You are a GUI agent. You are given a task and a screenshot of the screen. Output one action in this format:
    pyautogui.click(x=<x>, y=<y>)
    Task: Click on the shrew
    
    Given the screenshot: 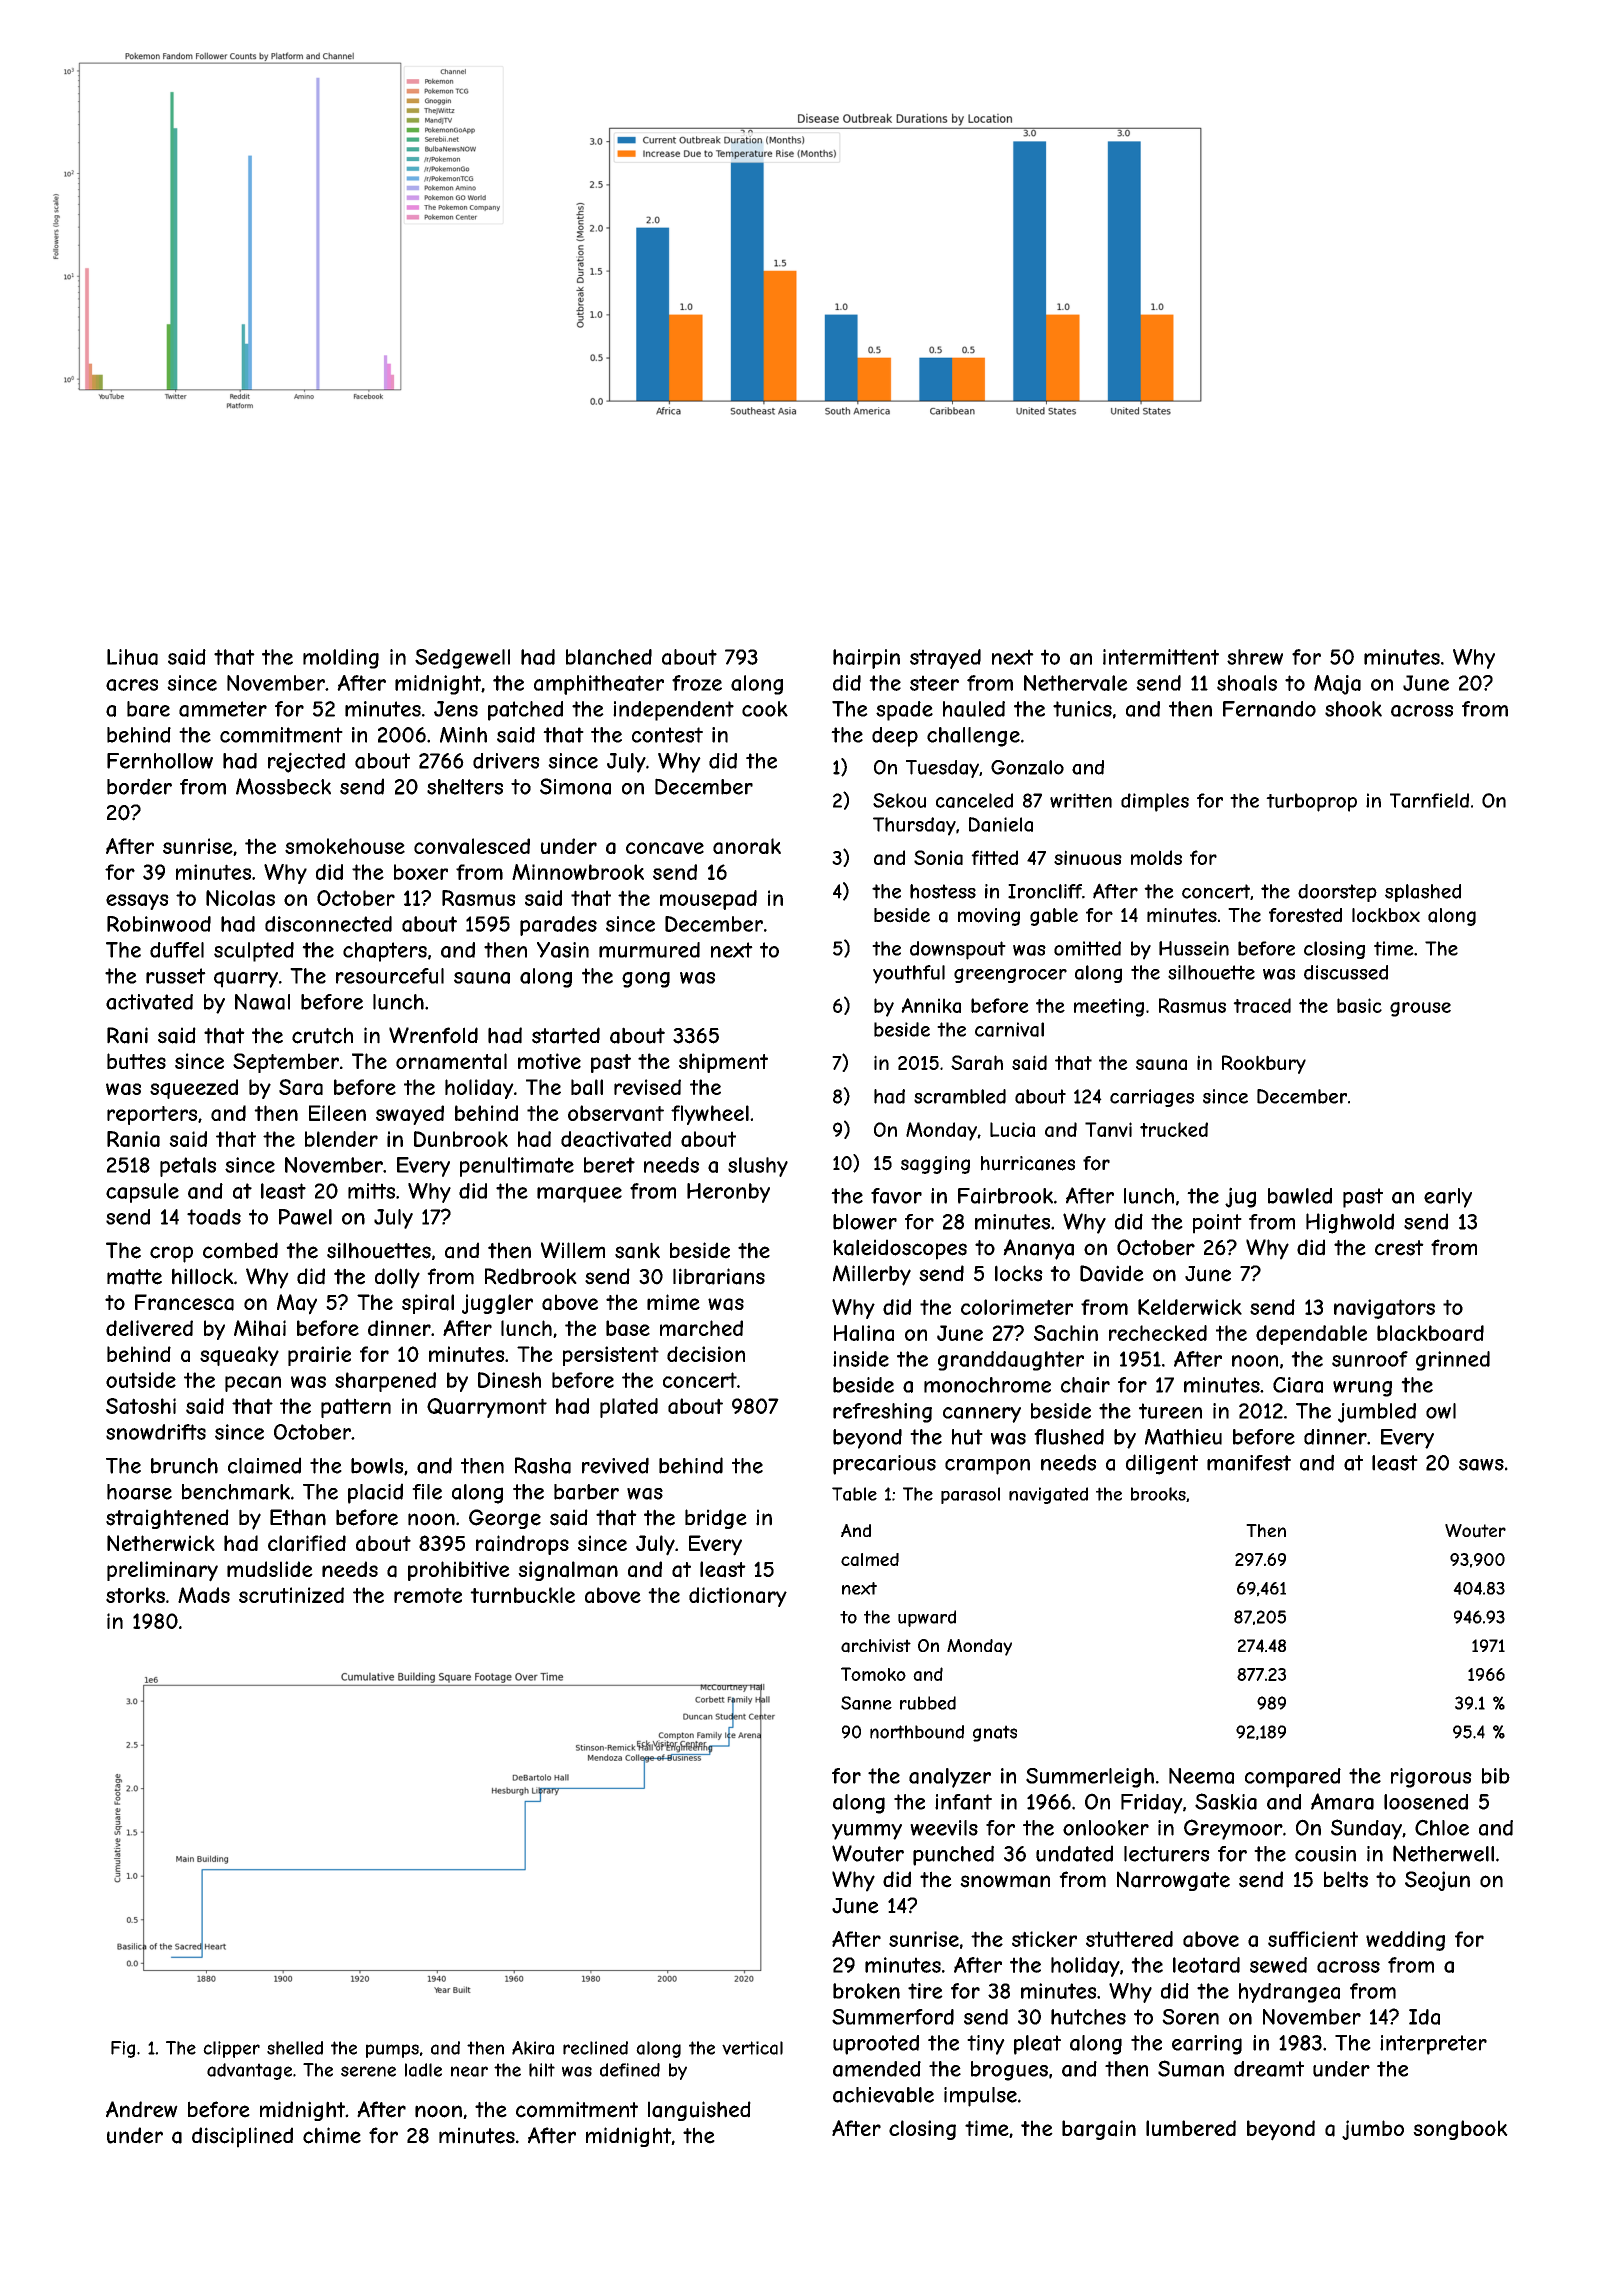 What is the action you would take?
    pyautogui.click(x=1255, y=657)
